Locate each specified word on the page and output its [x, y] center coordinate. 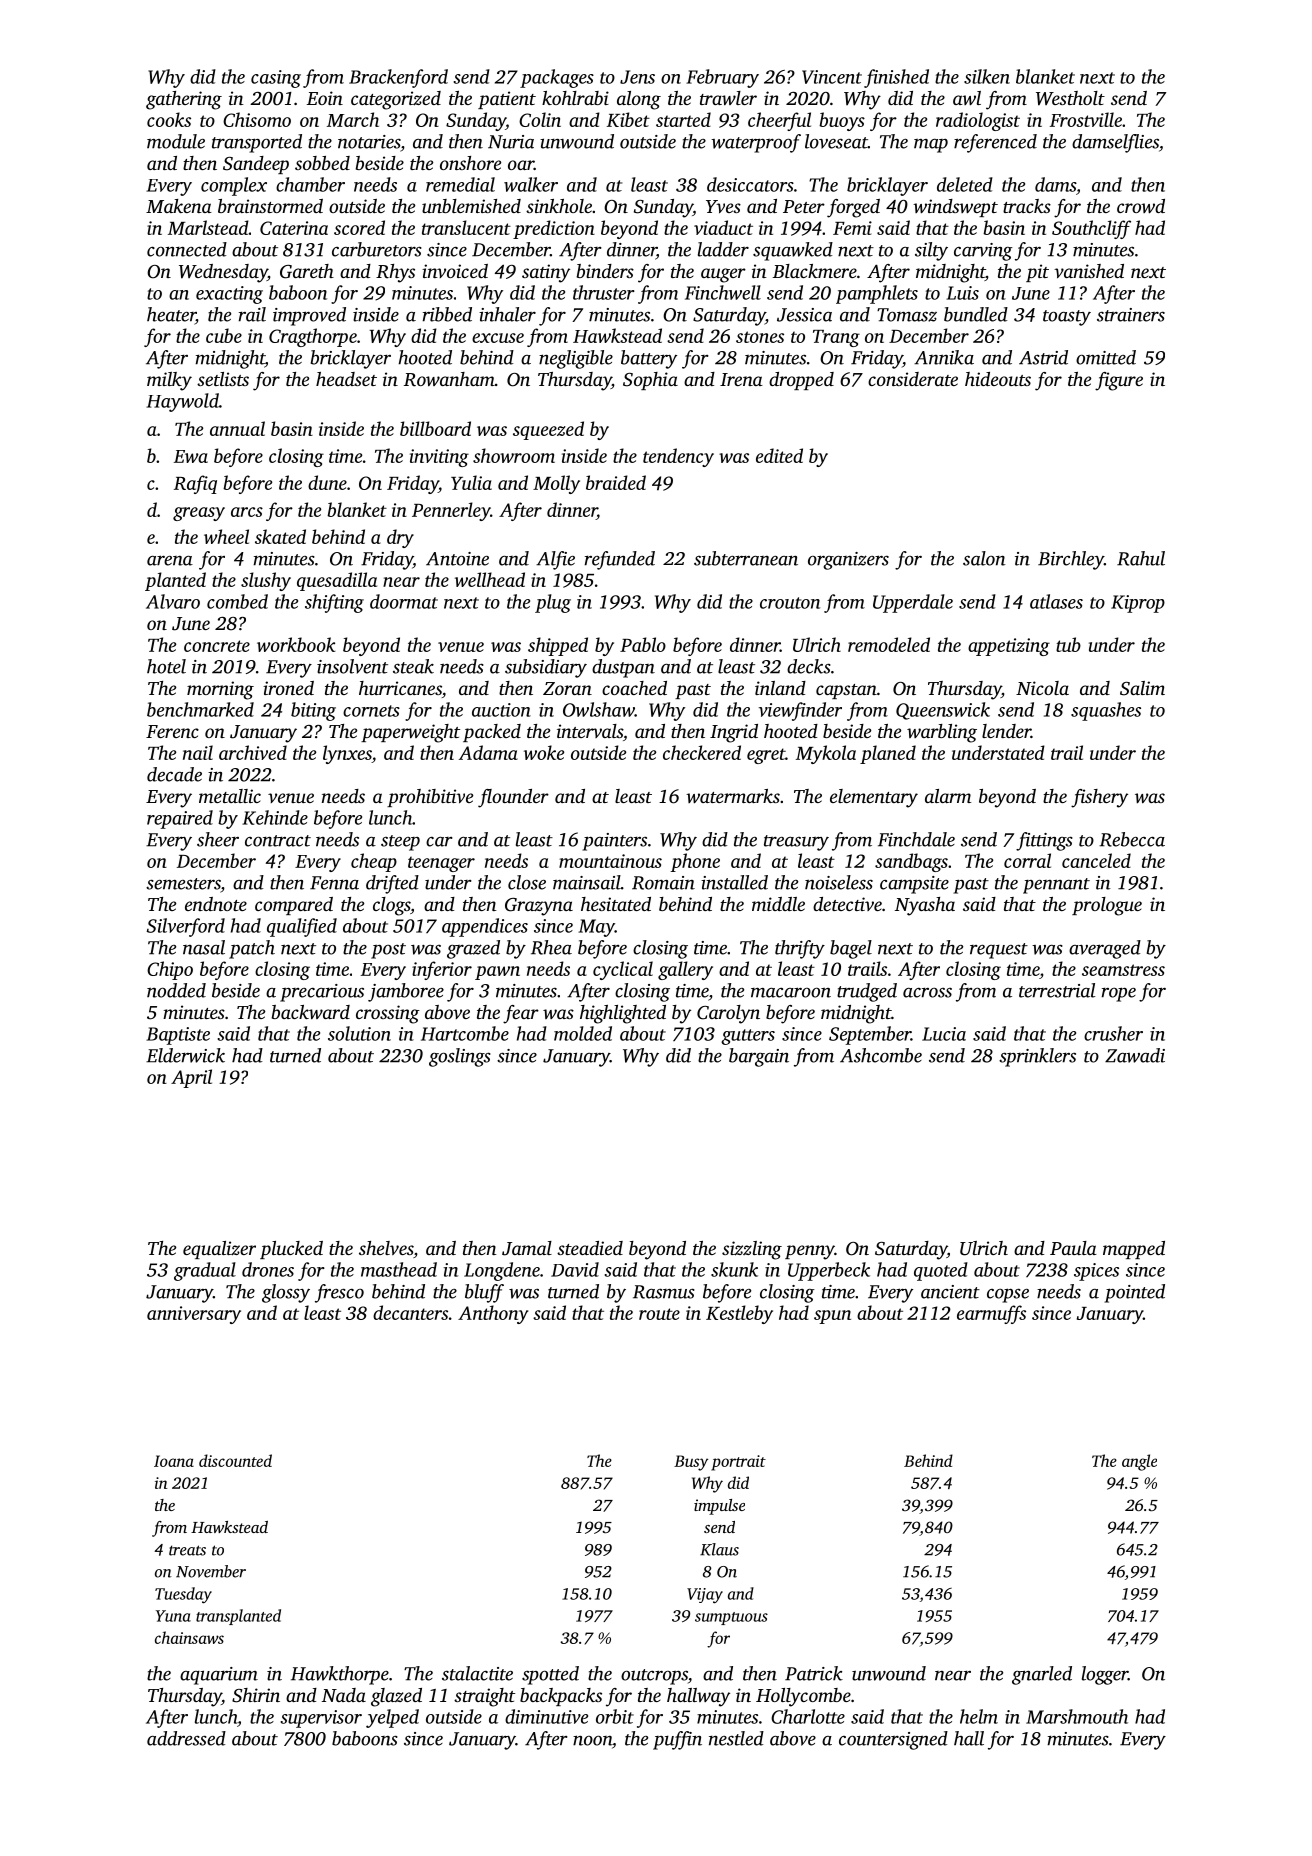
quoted [941, 1271]
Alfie [555, 560]
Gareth [307, 271]
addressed [186, 1738]
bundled [976, 314]
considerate [913, 379]
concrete [217, 646]
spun [832, 1317]
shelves [386, 1248]
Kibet [628, 119]
